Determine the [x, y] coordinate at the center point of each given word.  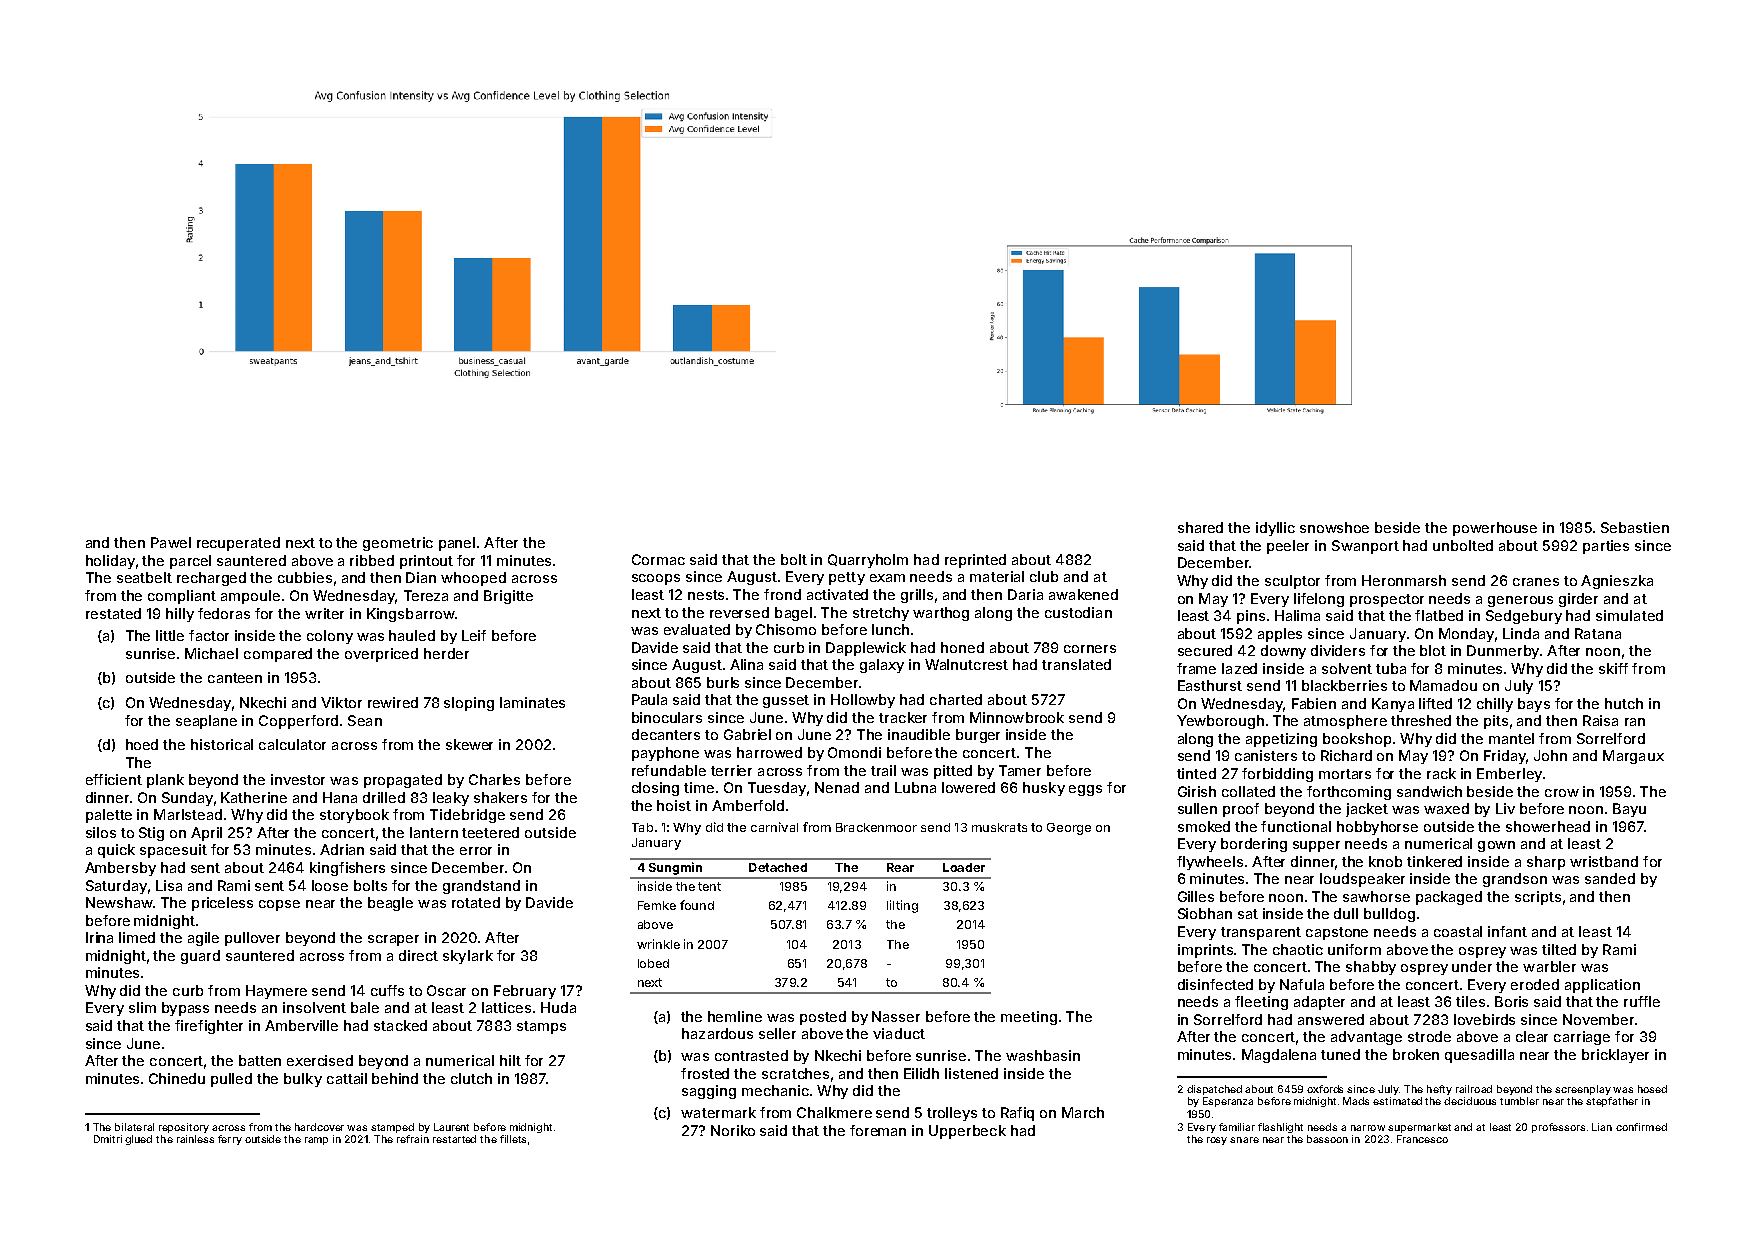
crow [1562, 793]
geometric [398, 544]
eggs [1085, 790]
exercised [320, 1060]
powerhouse [1495, 529]
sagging [709, 1092]
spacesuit [173, 851]
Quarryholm [868, 561]
